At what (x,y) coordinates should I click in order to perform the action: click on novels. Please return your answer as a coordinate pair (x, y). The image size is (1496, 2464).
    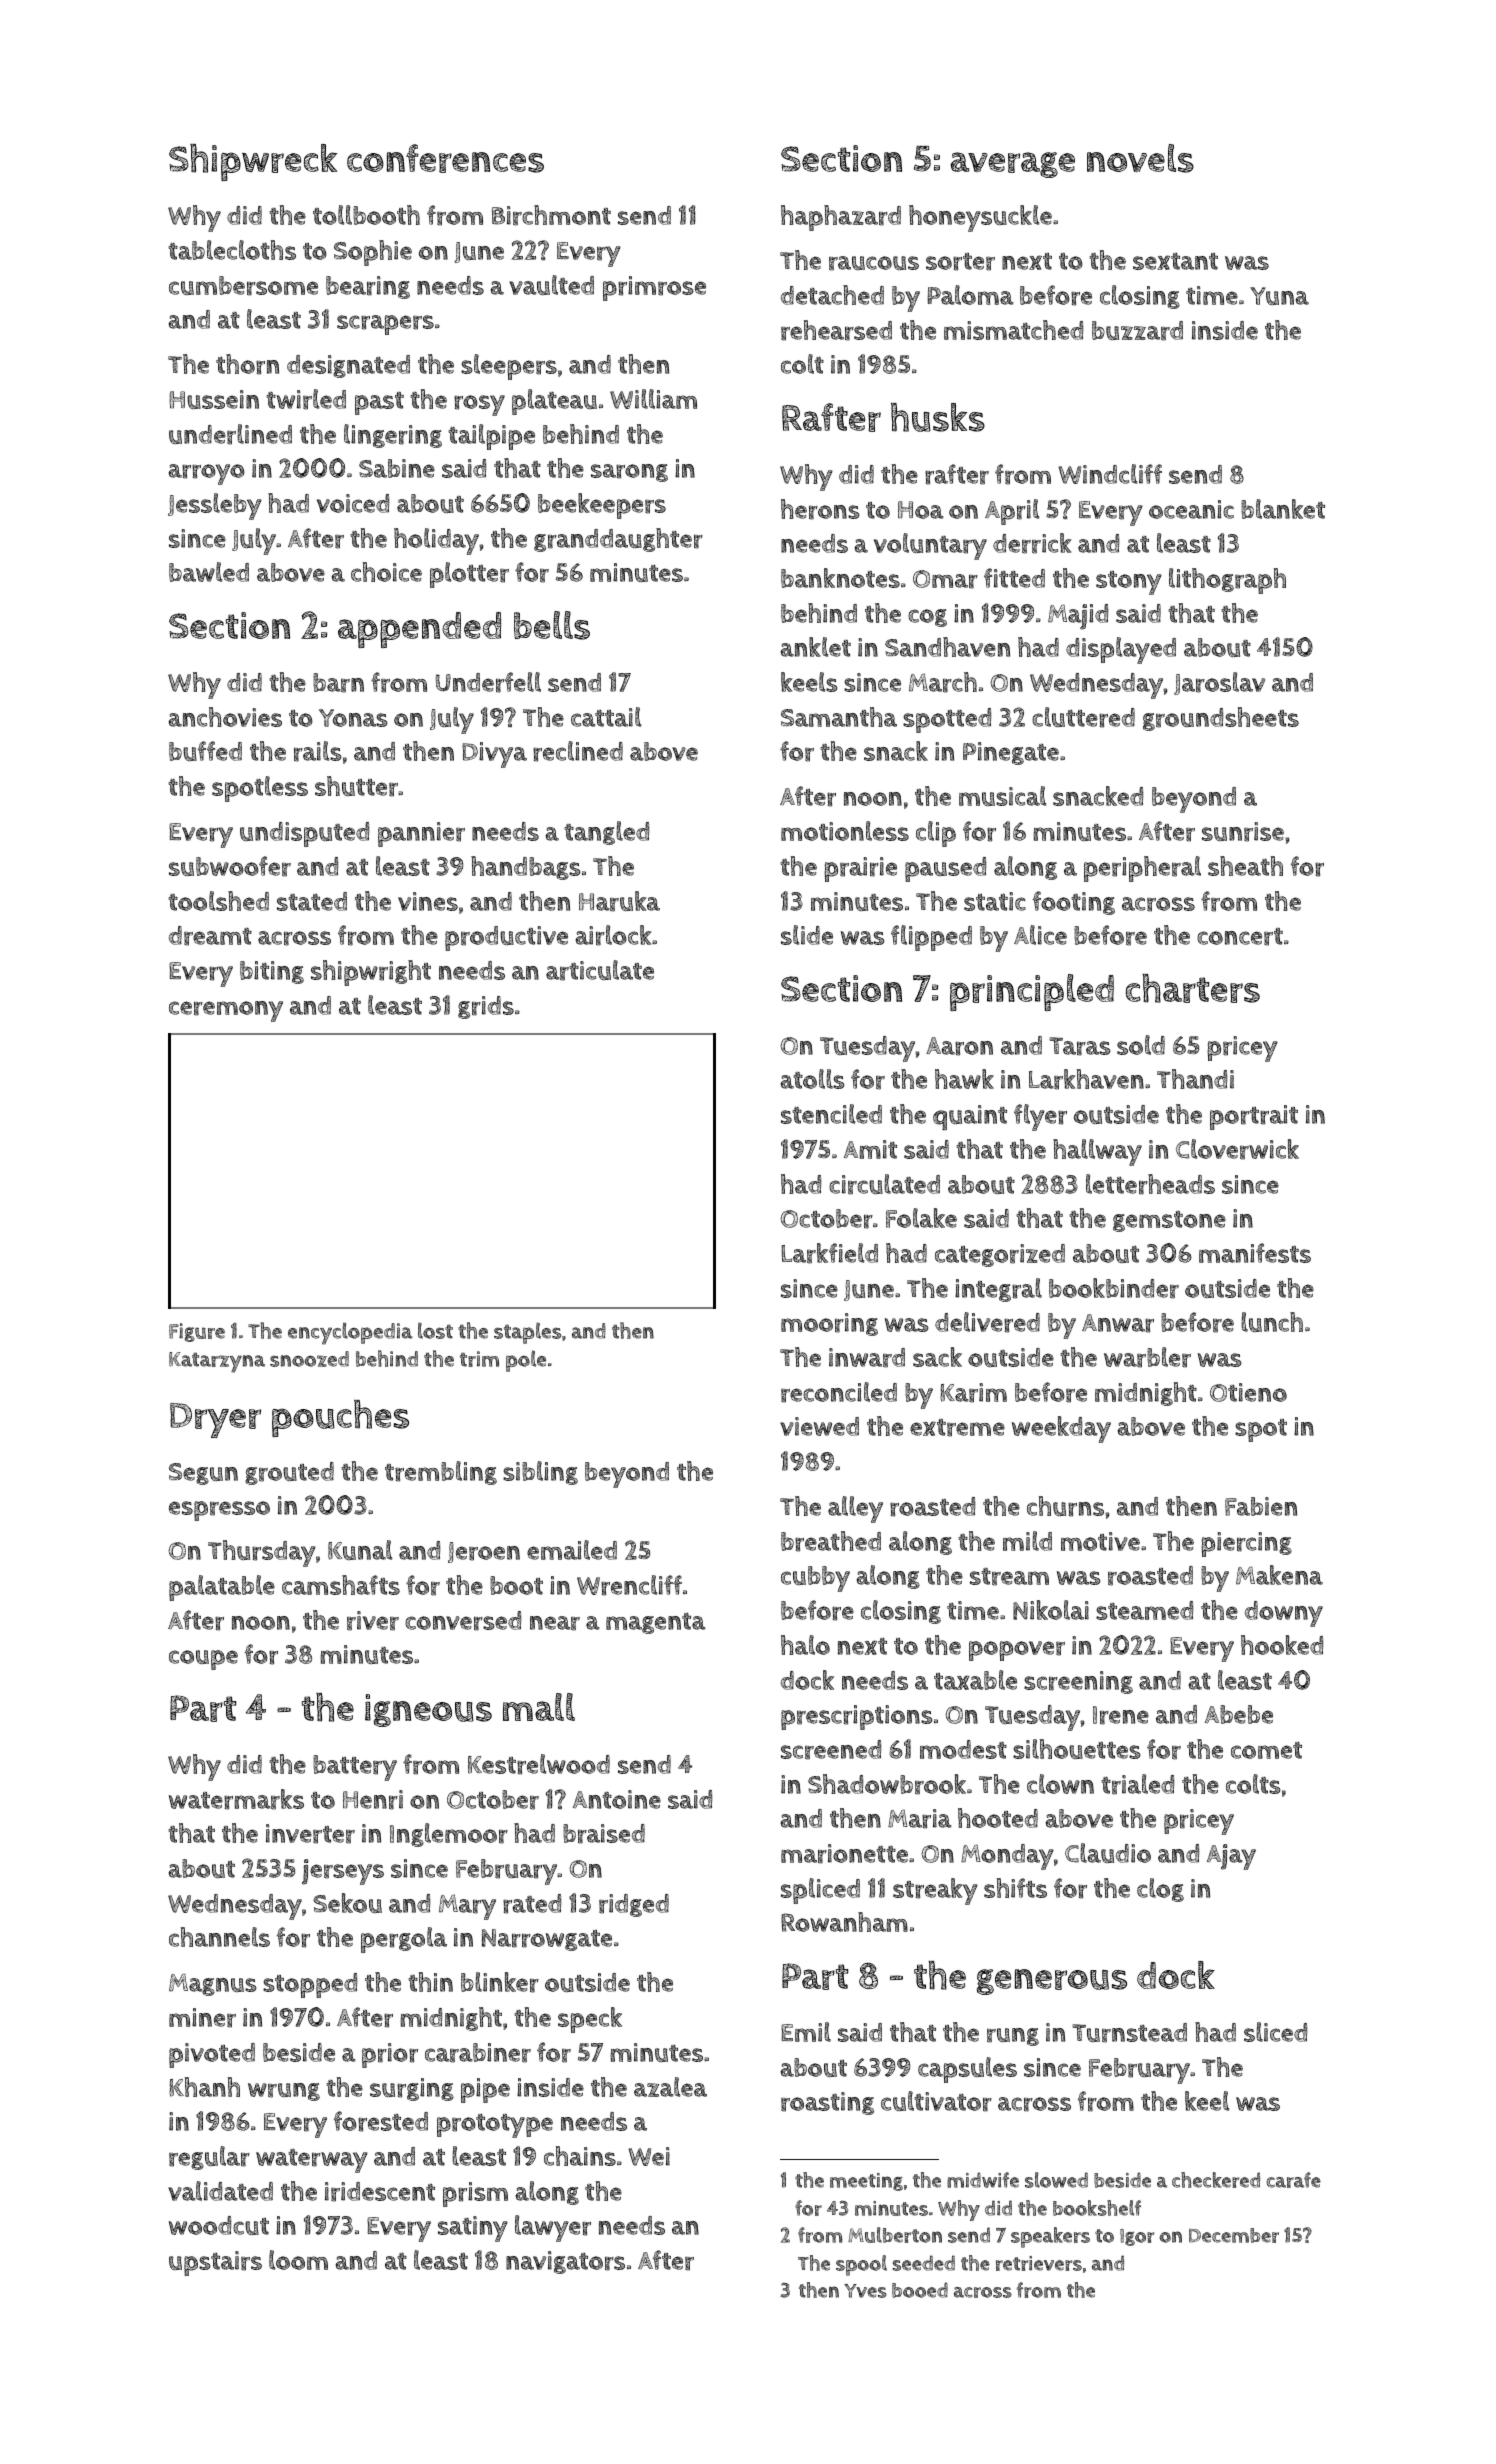
    Looking at the image, I should click on (1140, 158).
